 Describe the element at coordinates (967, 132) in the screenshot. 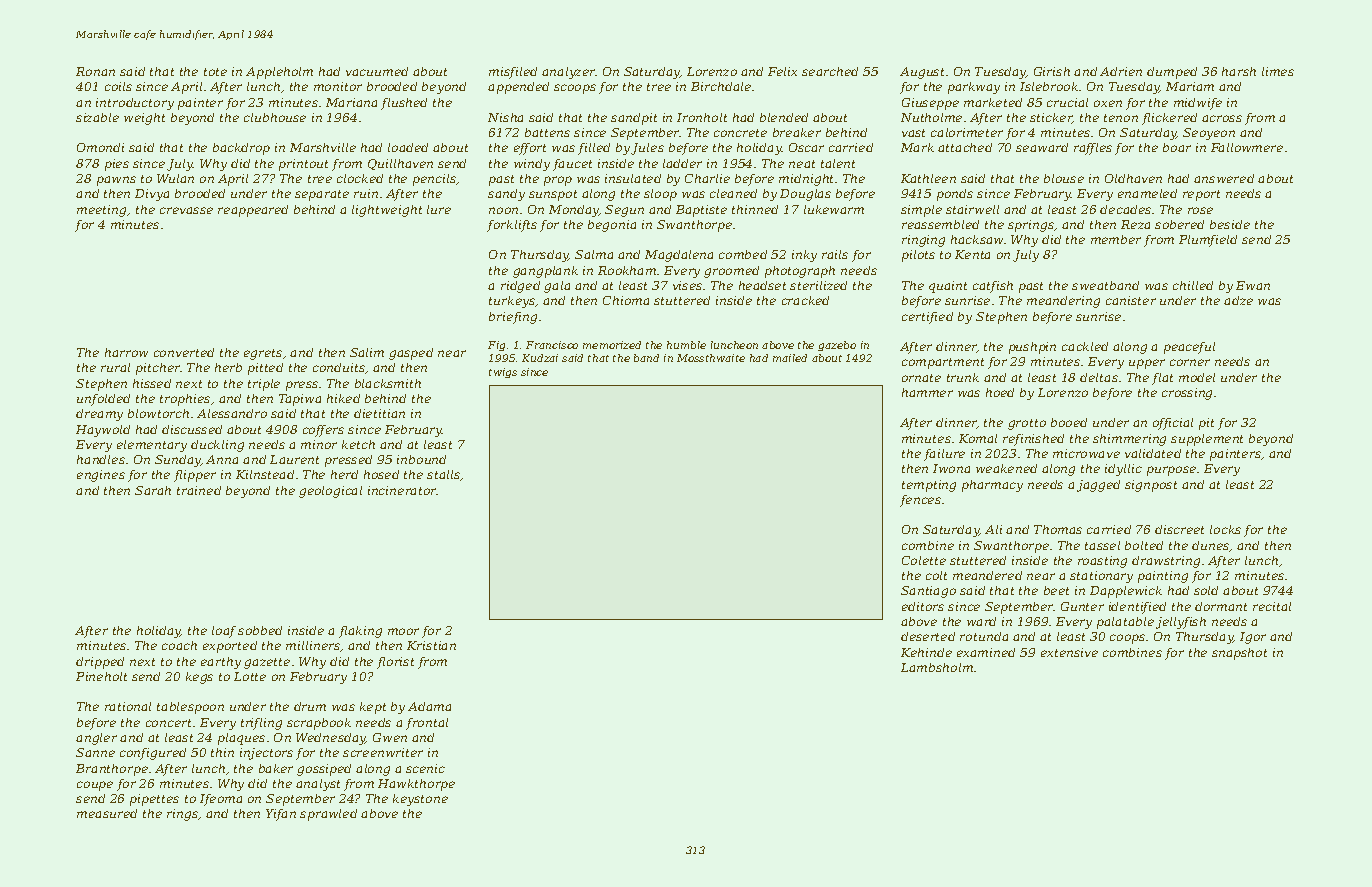

I see `calorimeter` at that location.
